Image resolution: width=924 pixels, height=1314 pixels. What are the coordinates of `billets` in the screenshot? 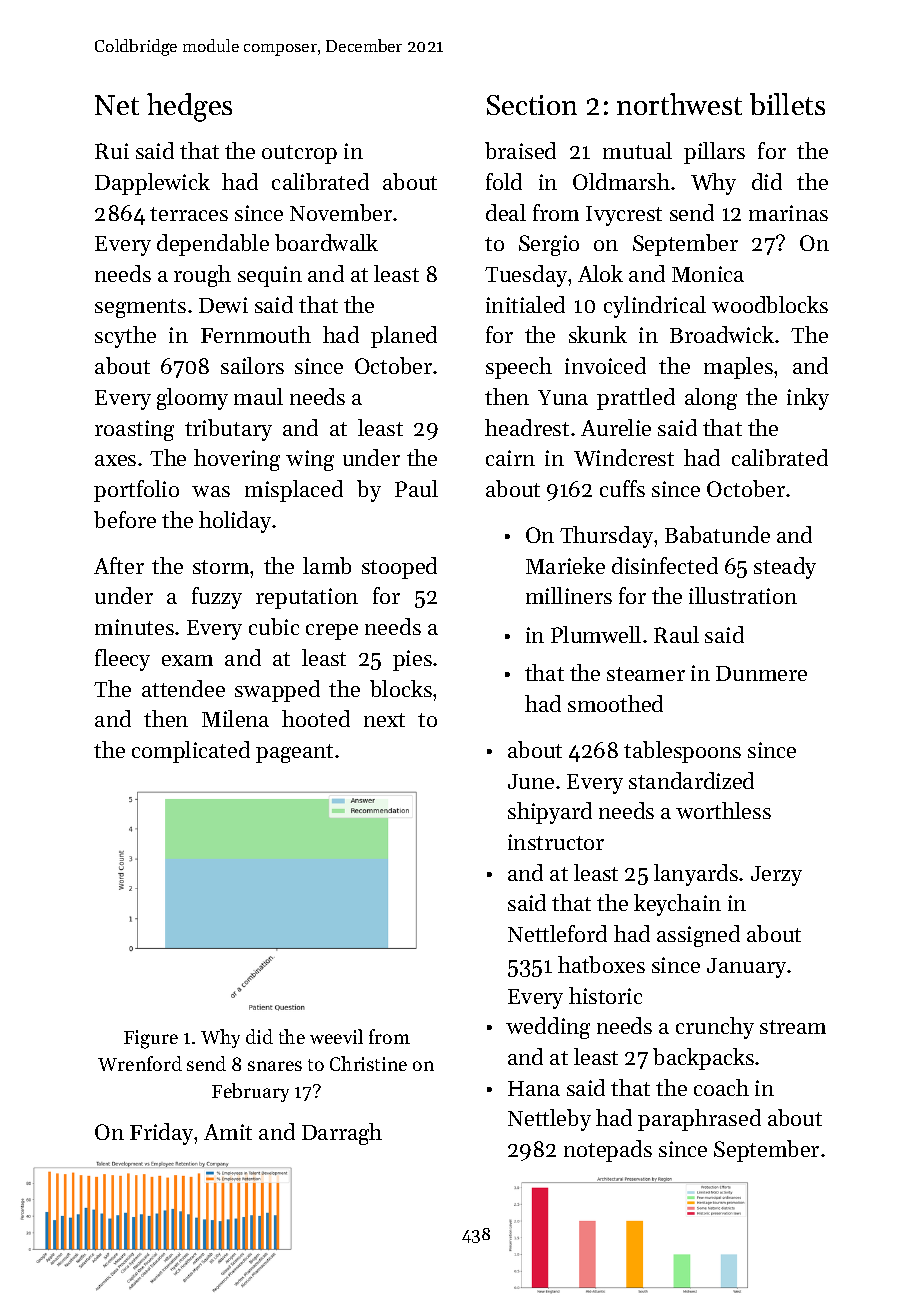 It's located at (787, 104).
